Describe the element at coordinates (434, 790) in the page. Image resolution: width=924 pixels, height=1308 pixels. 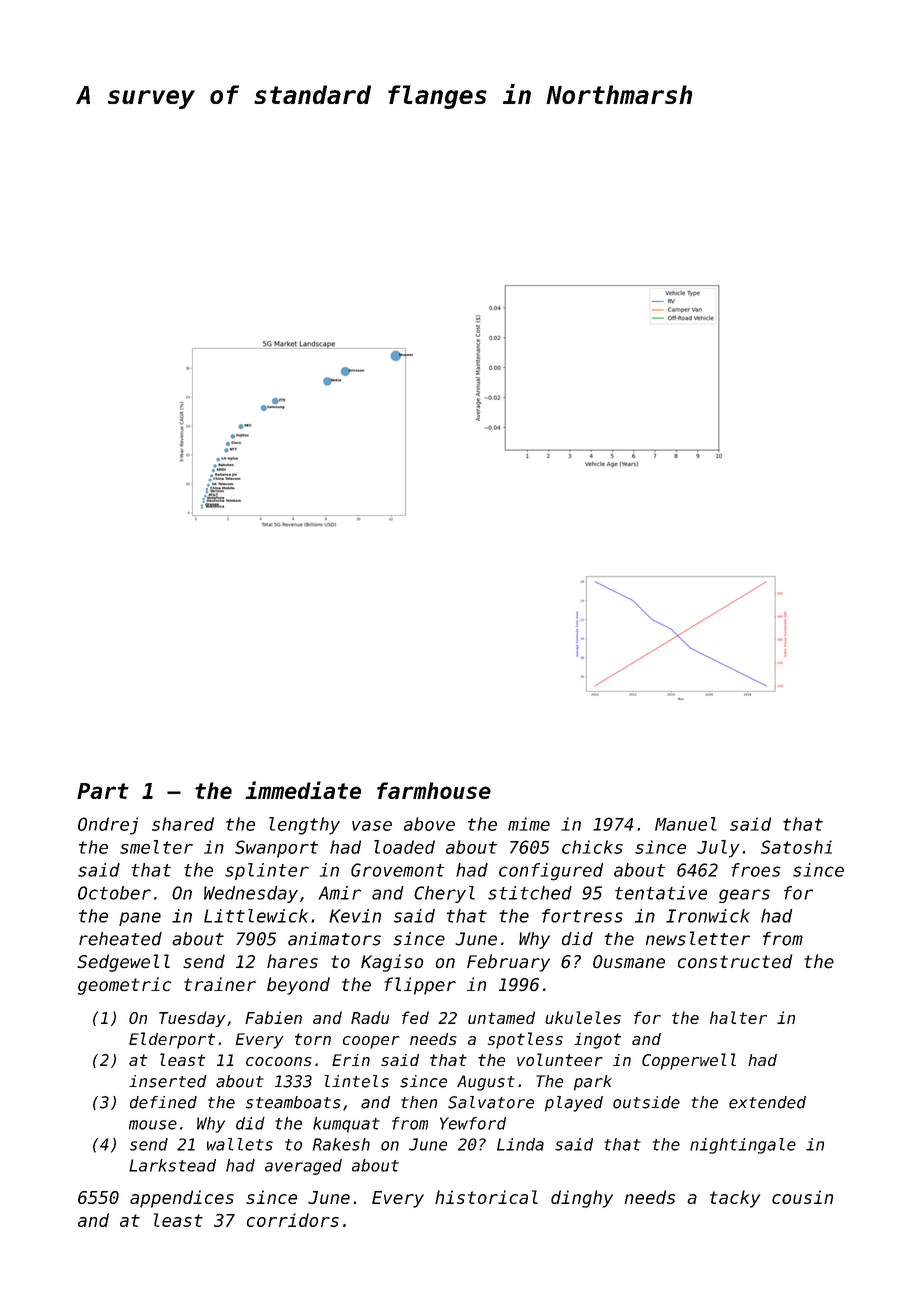
I see `farmhouse` at that location.
